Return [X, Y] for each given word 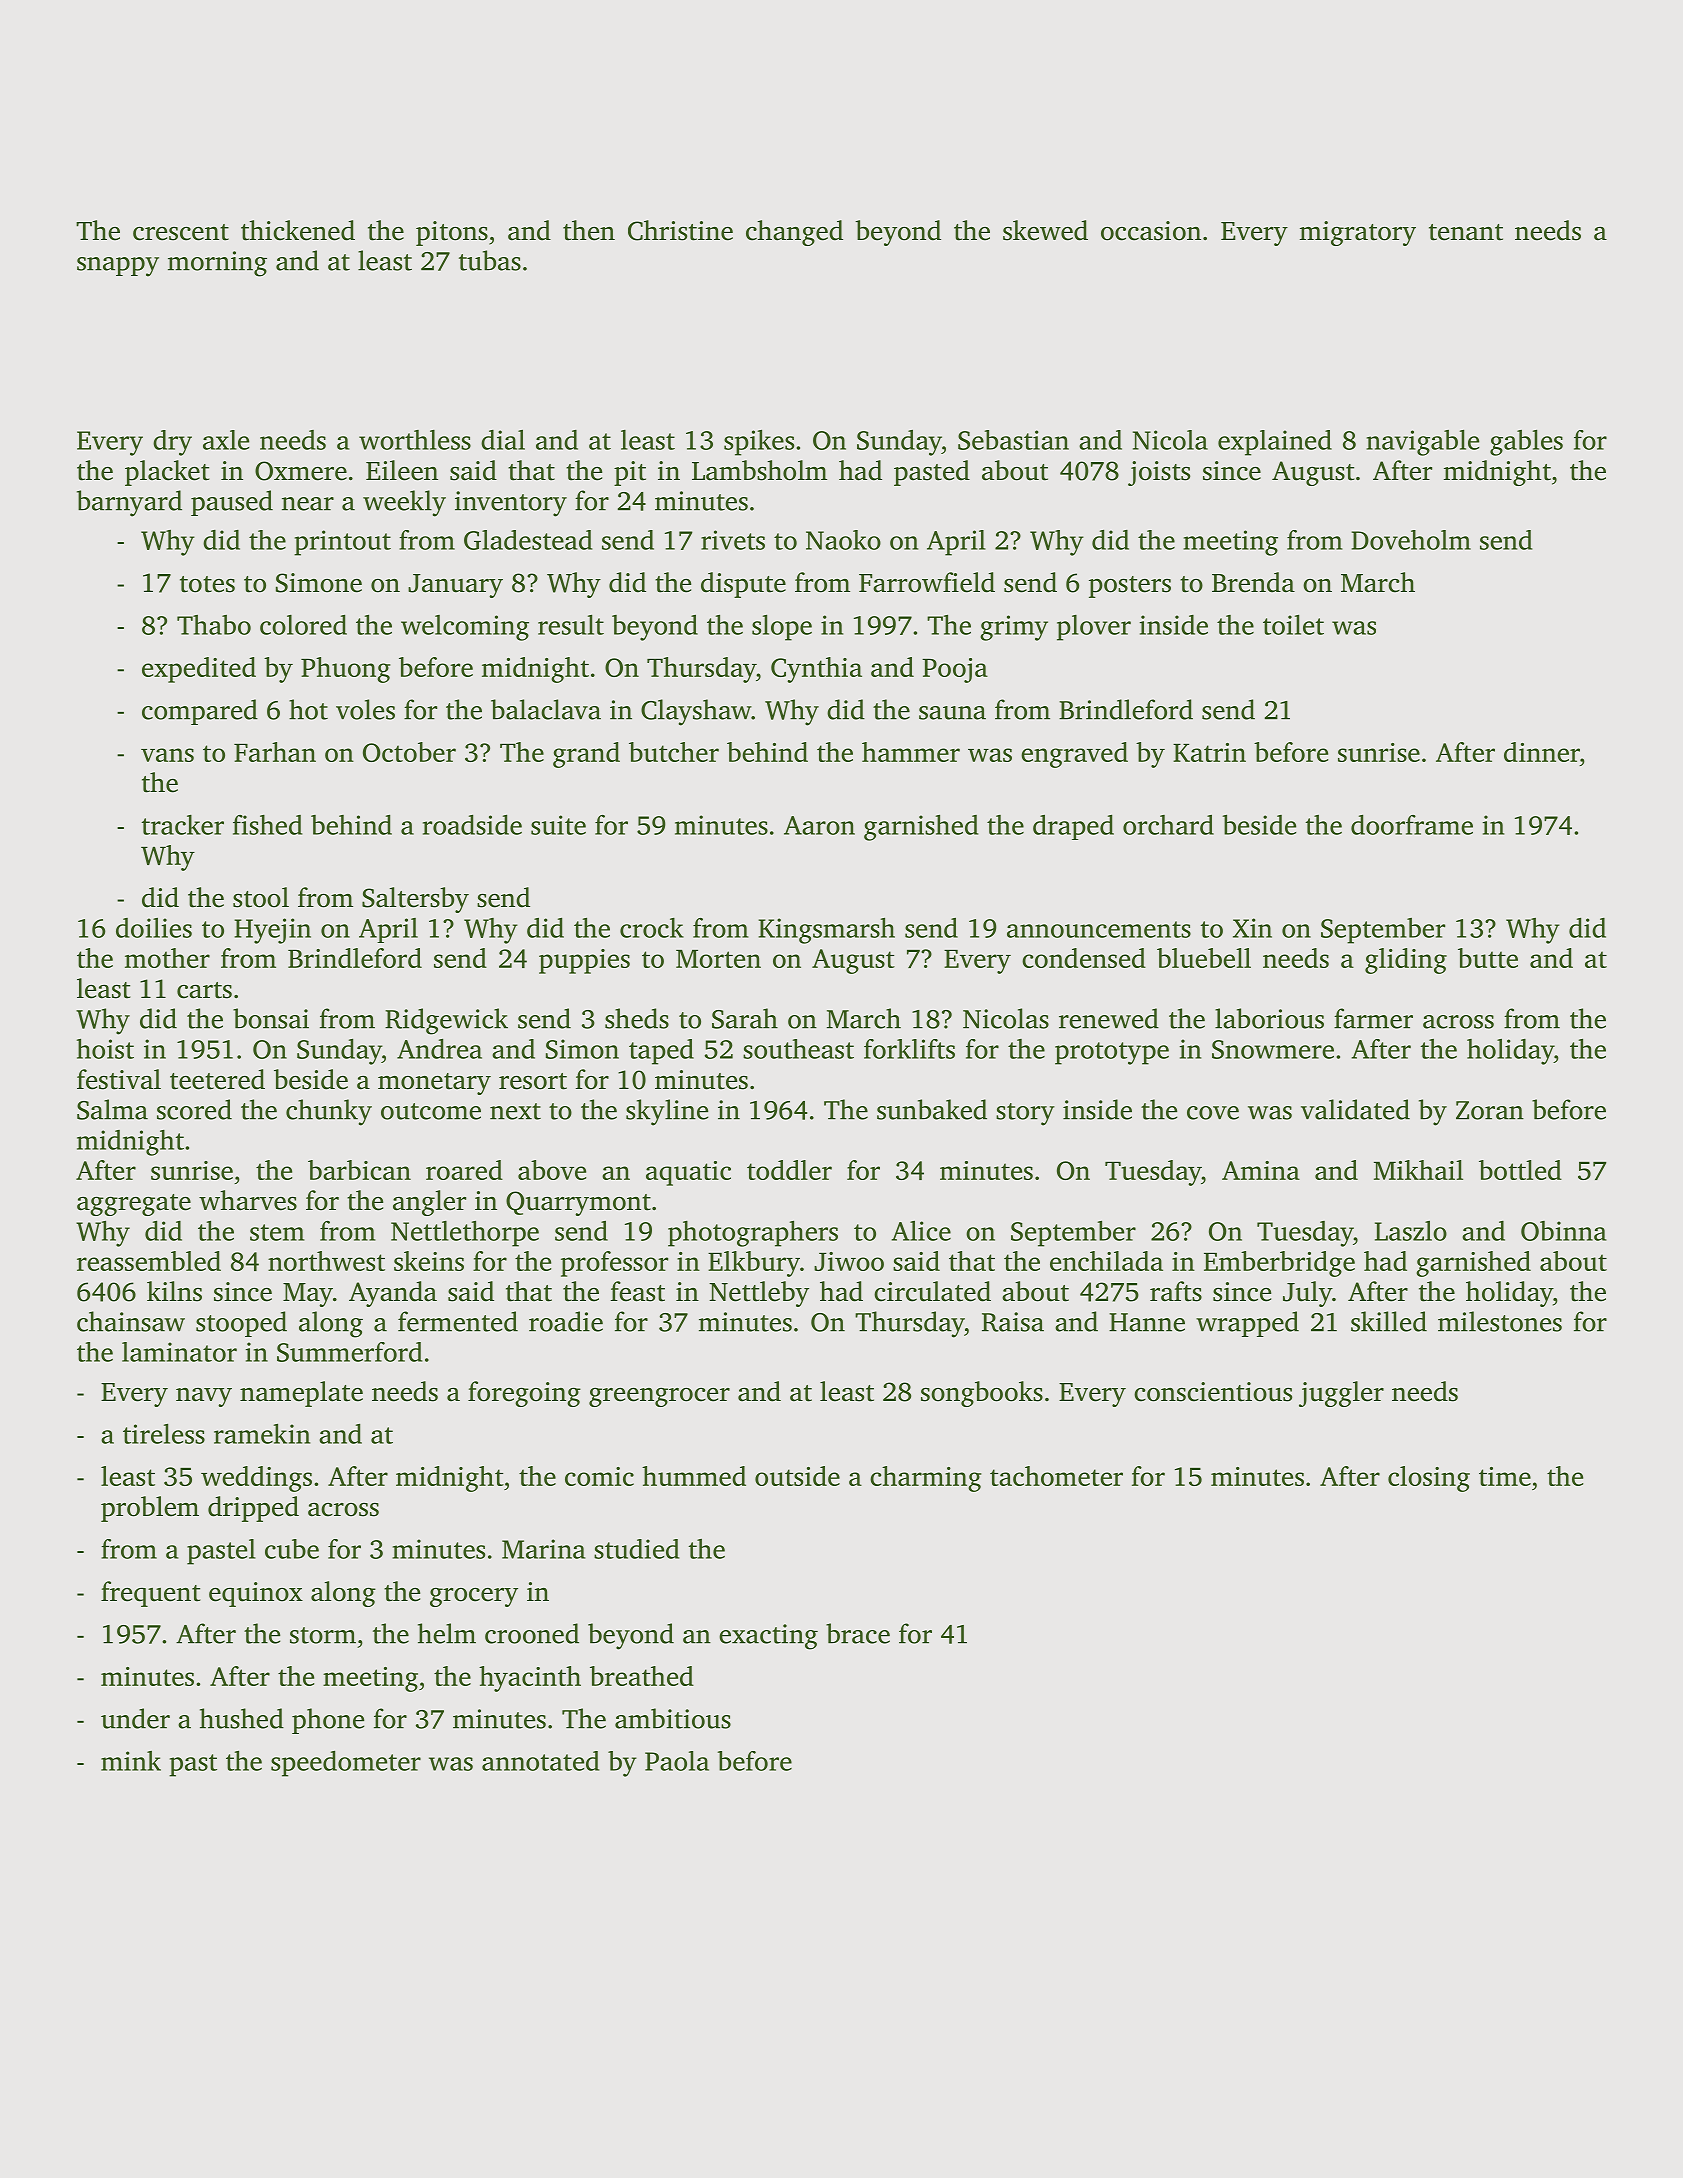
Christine [680, 230]
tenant [1466, 232]
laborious [1269, 1018]
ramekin [262, 1434]
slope [782, 628]
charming [925, 1479]
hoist [105, 1049]
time [1505, 1476]
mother [167, 958]
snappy [118, 267]
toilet [1293, 625]
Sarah [745, 1018]
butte [1488, 958]
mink [131, 1761]
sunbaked [932, 1109]
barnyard [129, 503]
